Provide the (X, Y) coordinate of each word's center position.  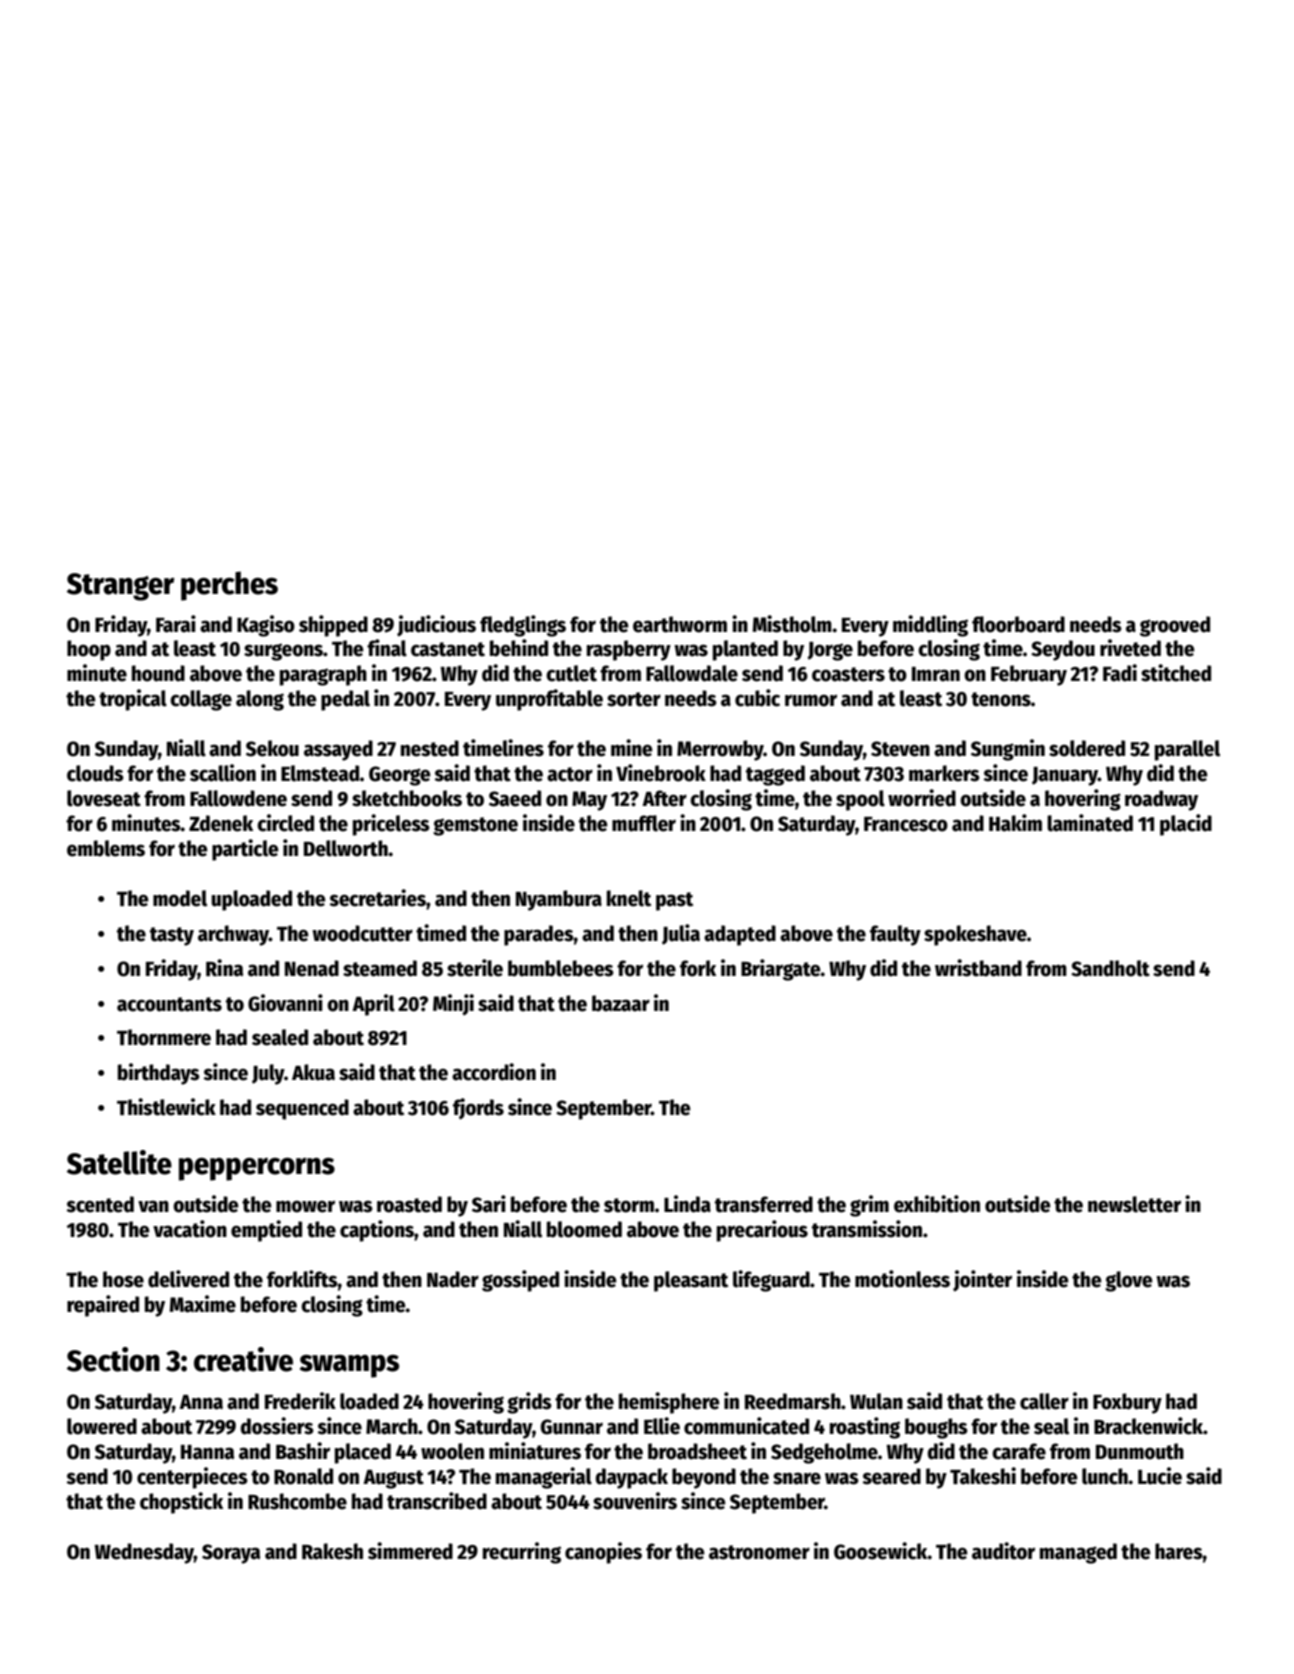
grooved (1175, 626)
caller (1044, 1401)
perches (229, 586)
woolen (452, 1451)
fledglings (523, 626)
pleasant (691, 1281)
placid (1186, 825)
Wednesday (144, 1553)
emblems (106, 848)
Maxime (203, 1304)
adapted (740, 935)
